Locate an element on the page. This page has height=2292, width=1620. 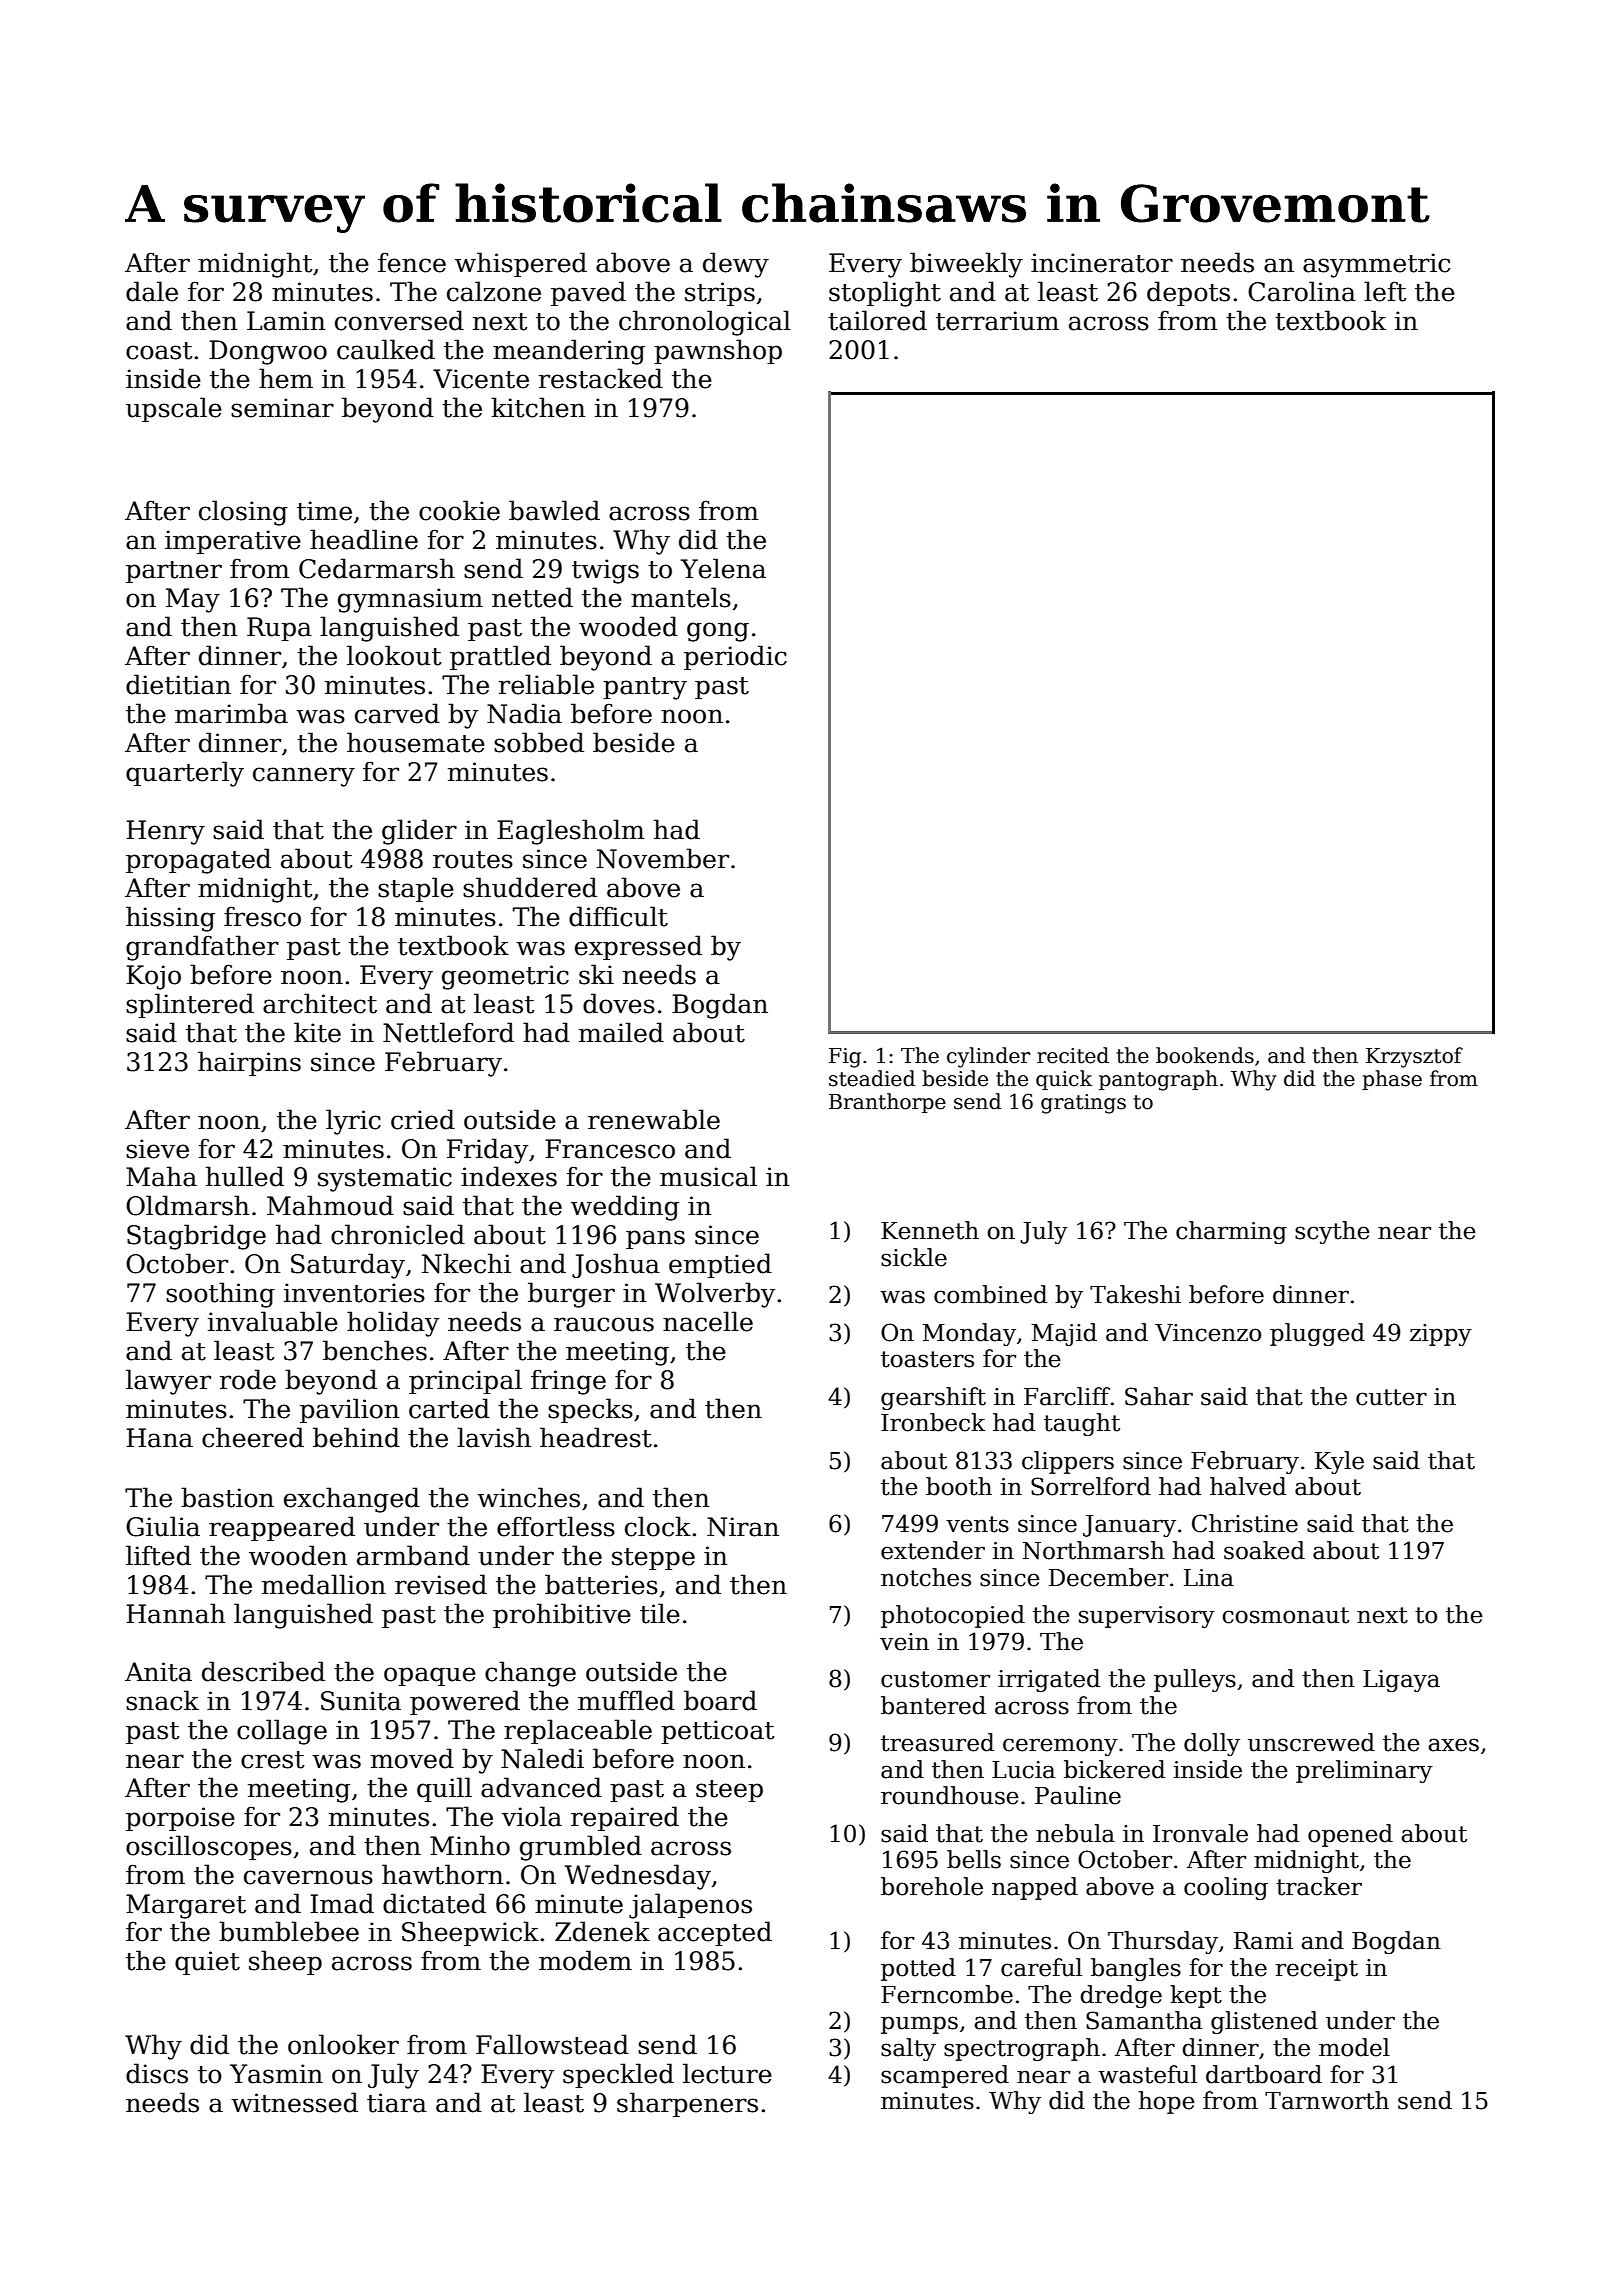
biweekly is located at coordinates (966, 265).
